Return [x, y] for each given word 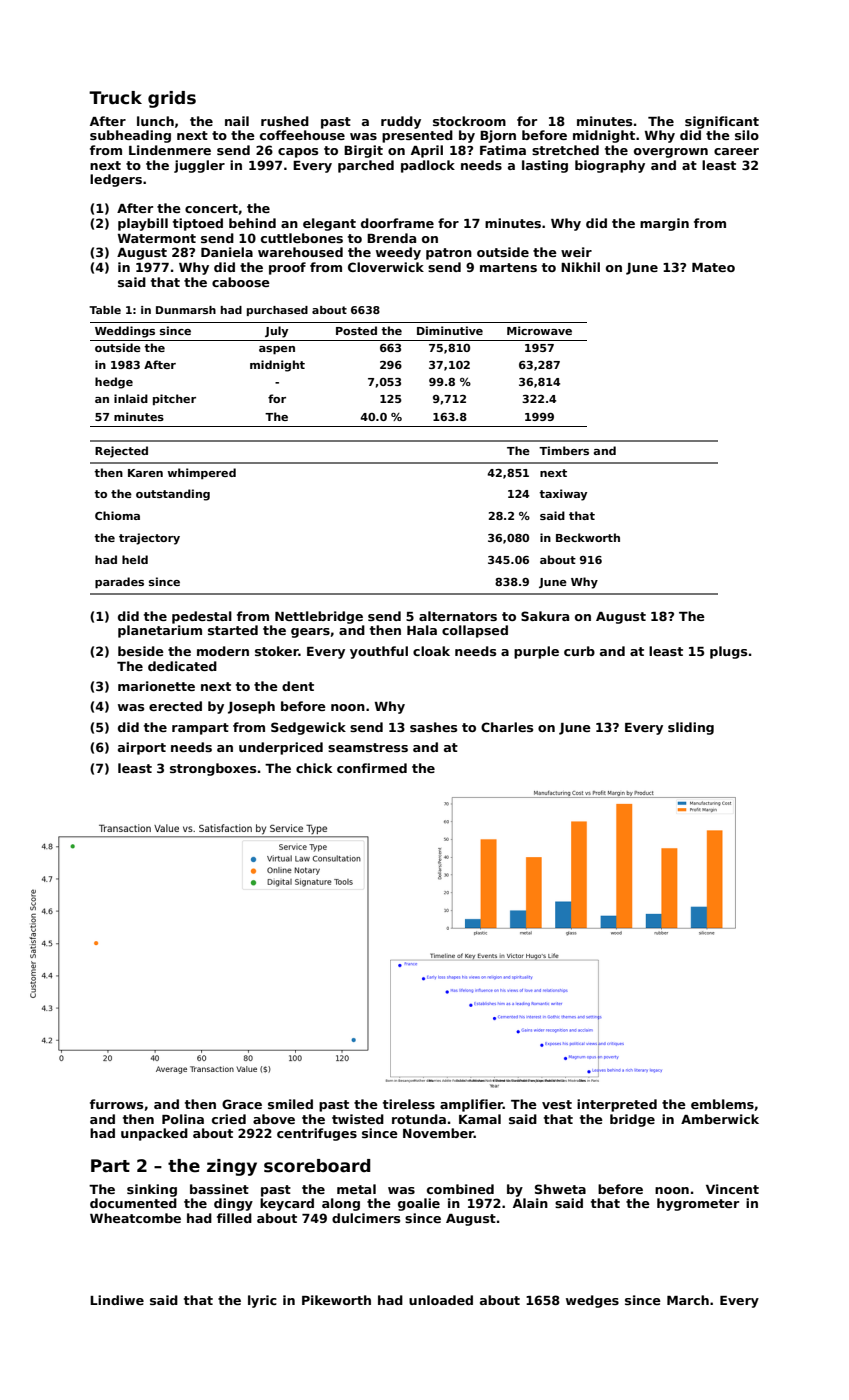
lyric [262, 1301]
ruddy [401, 122]
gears [310, 633]
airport [142, 748]
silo [747, 135]
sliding [691, 728]
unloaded [441, 1300]
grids [172, 99]
